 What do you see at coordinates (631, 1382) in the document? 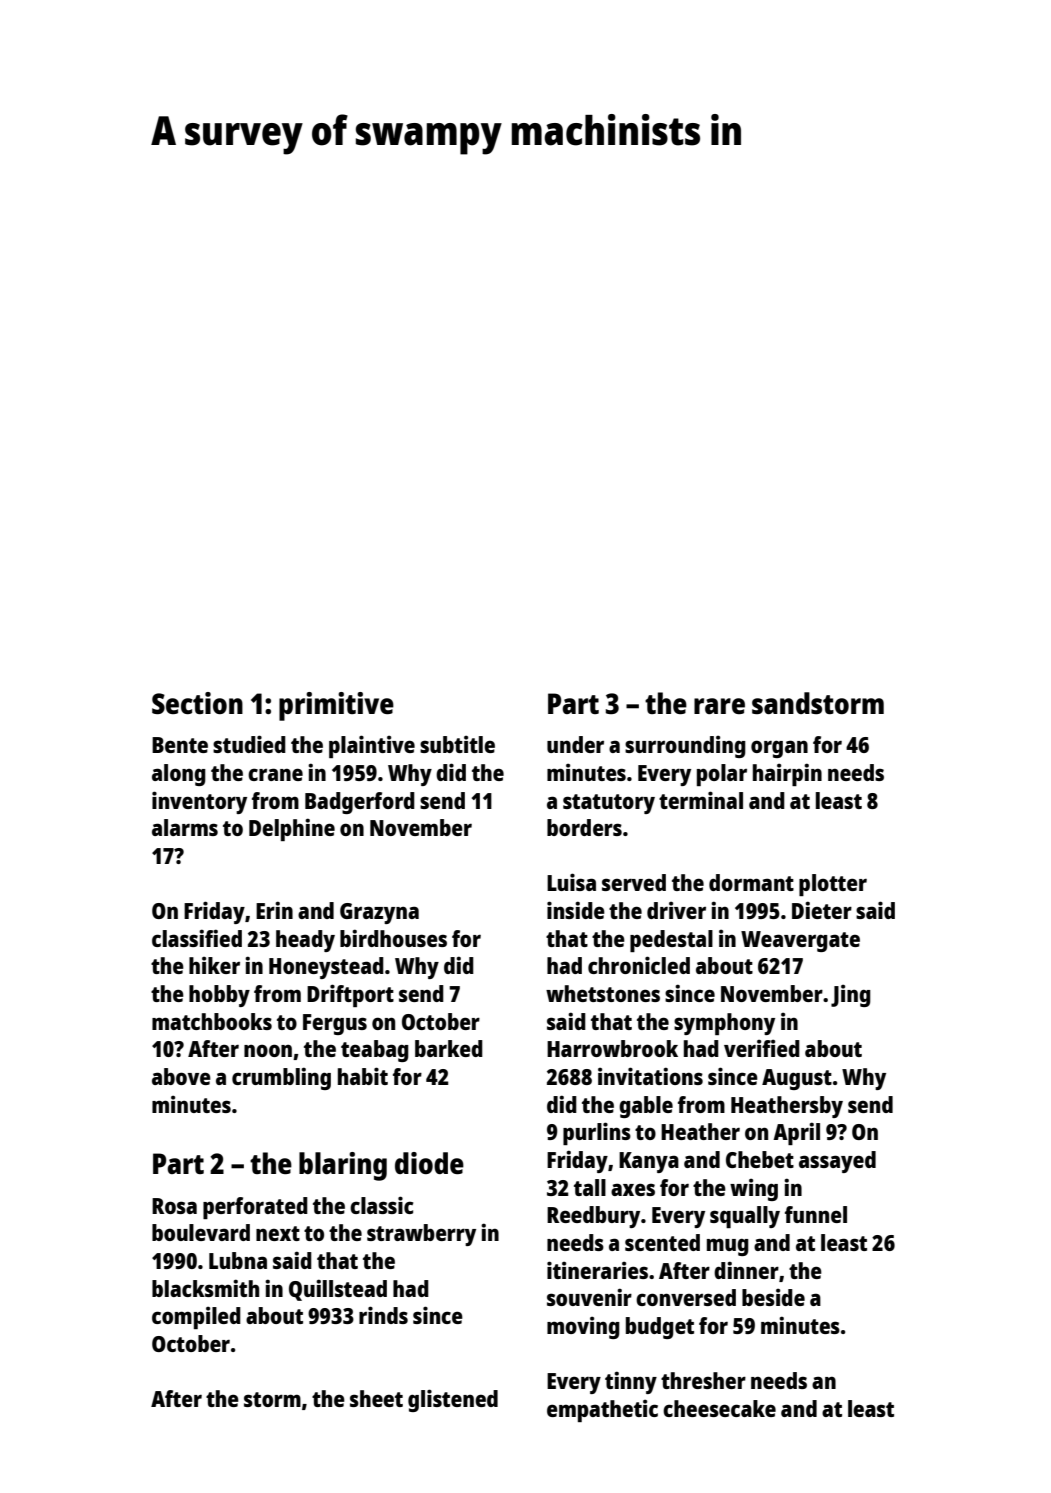
I see `tinny` at bounding box center [631, 1382].
